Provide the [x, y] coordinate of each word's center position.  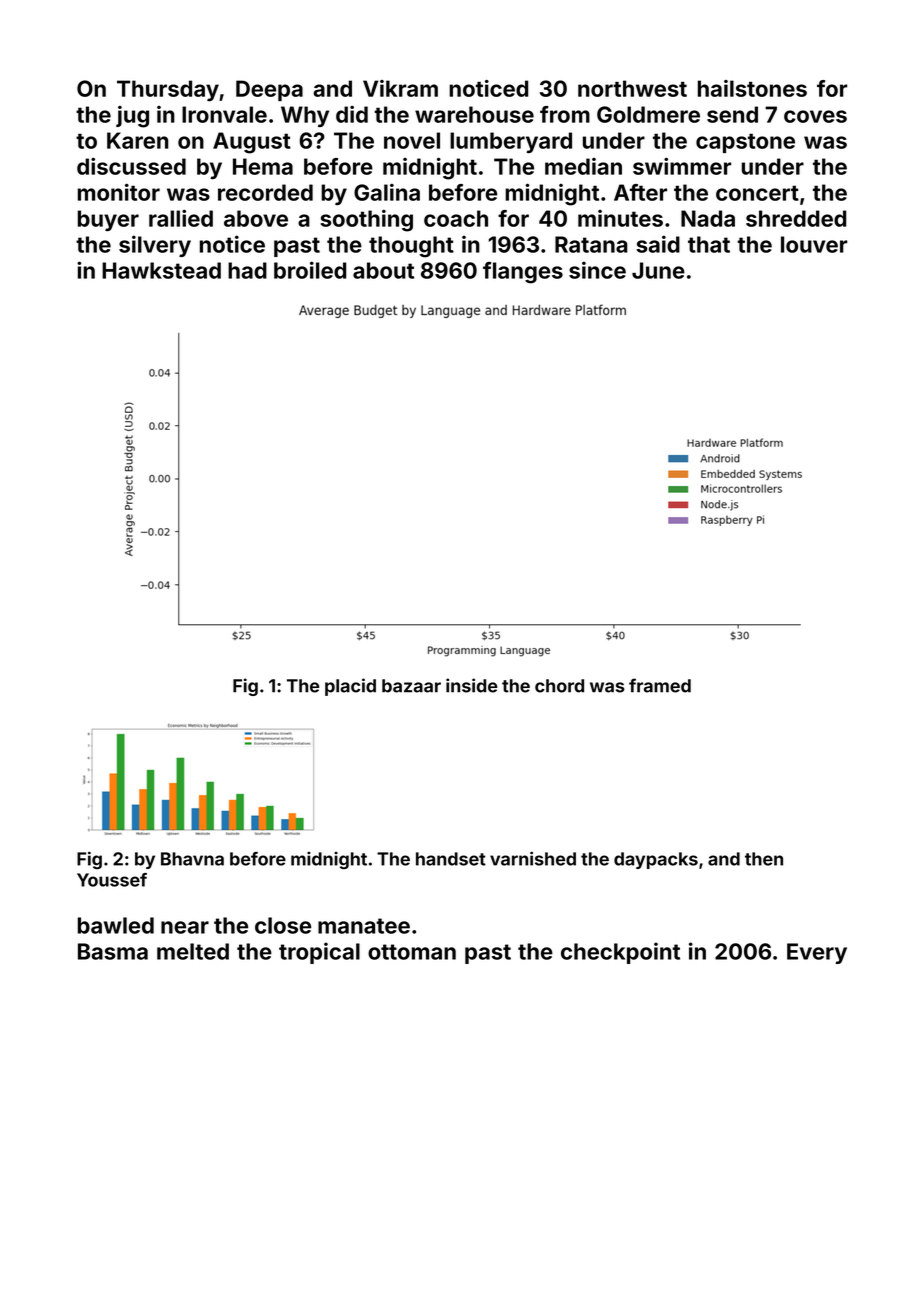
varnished [533, 858]
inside [472, 685]
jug [132, 117]
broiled [310, 270]
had [247, 270]
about [383, 270]
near [185, 927]
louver [814, 244]
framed [660, 685]
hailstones [752, 88]
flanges [523, 273]
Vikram [400, 88]
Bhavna [192, 859]
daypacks [656, 860]
